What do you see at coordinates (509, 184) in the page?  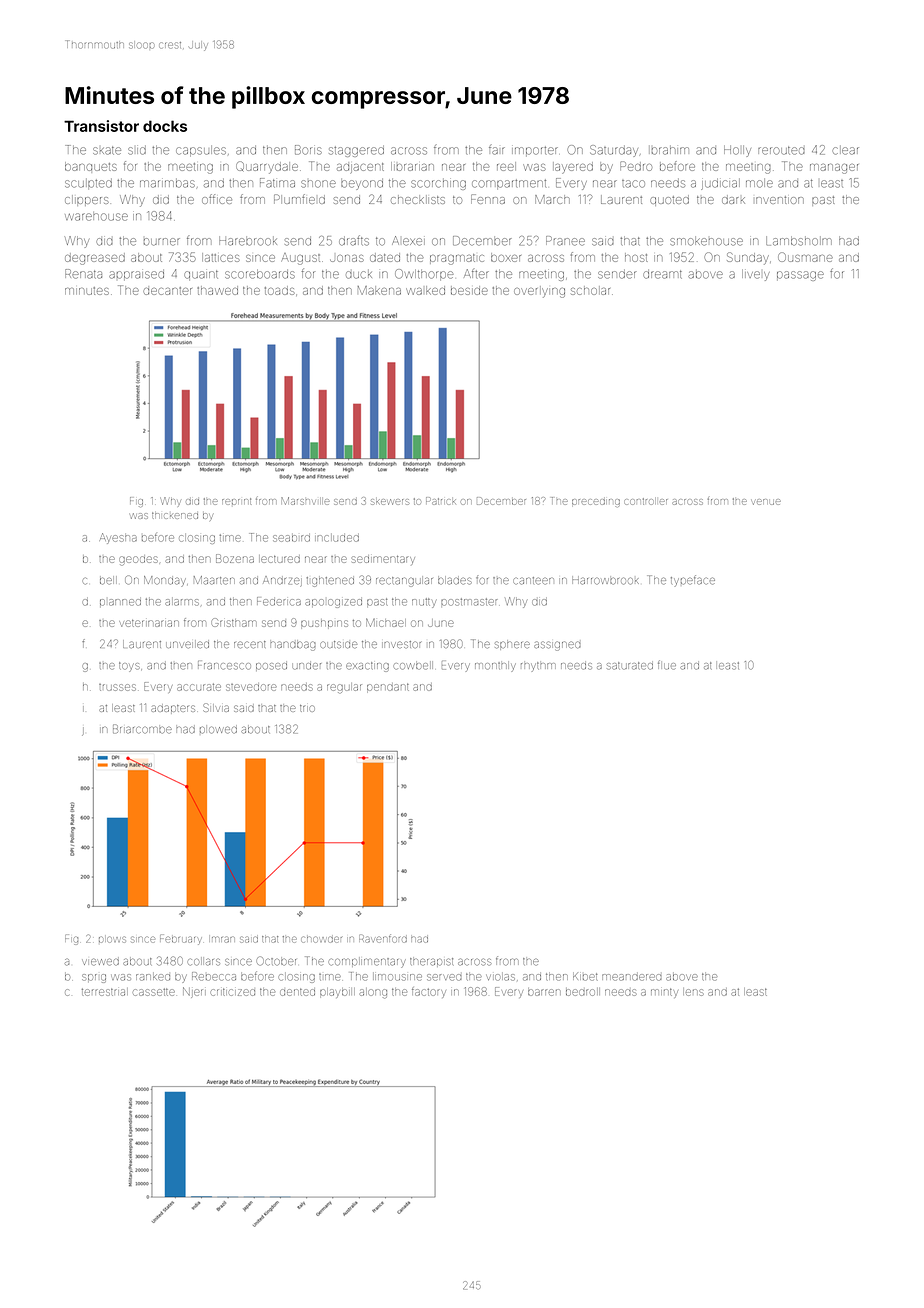 I see `compartment` at bounding box center [509, 184].
